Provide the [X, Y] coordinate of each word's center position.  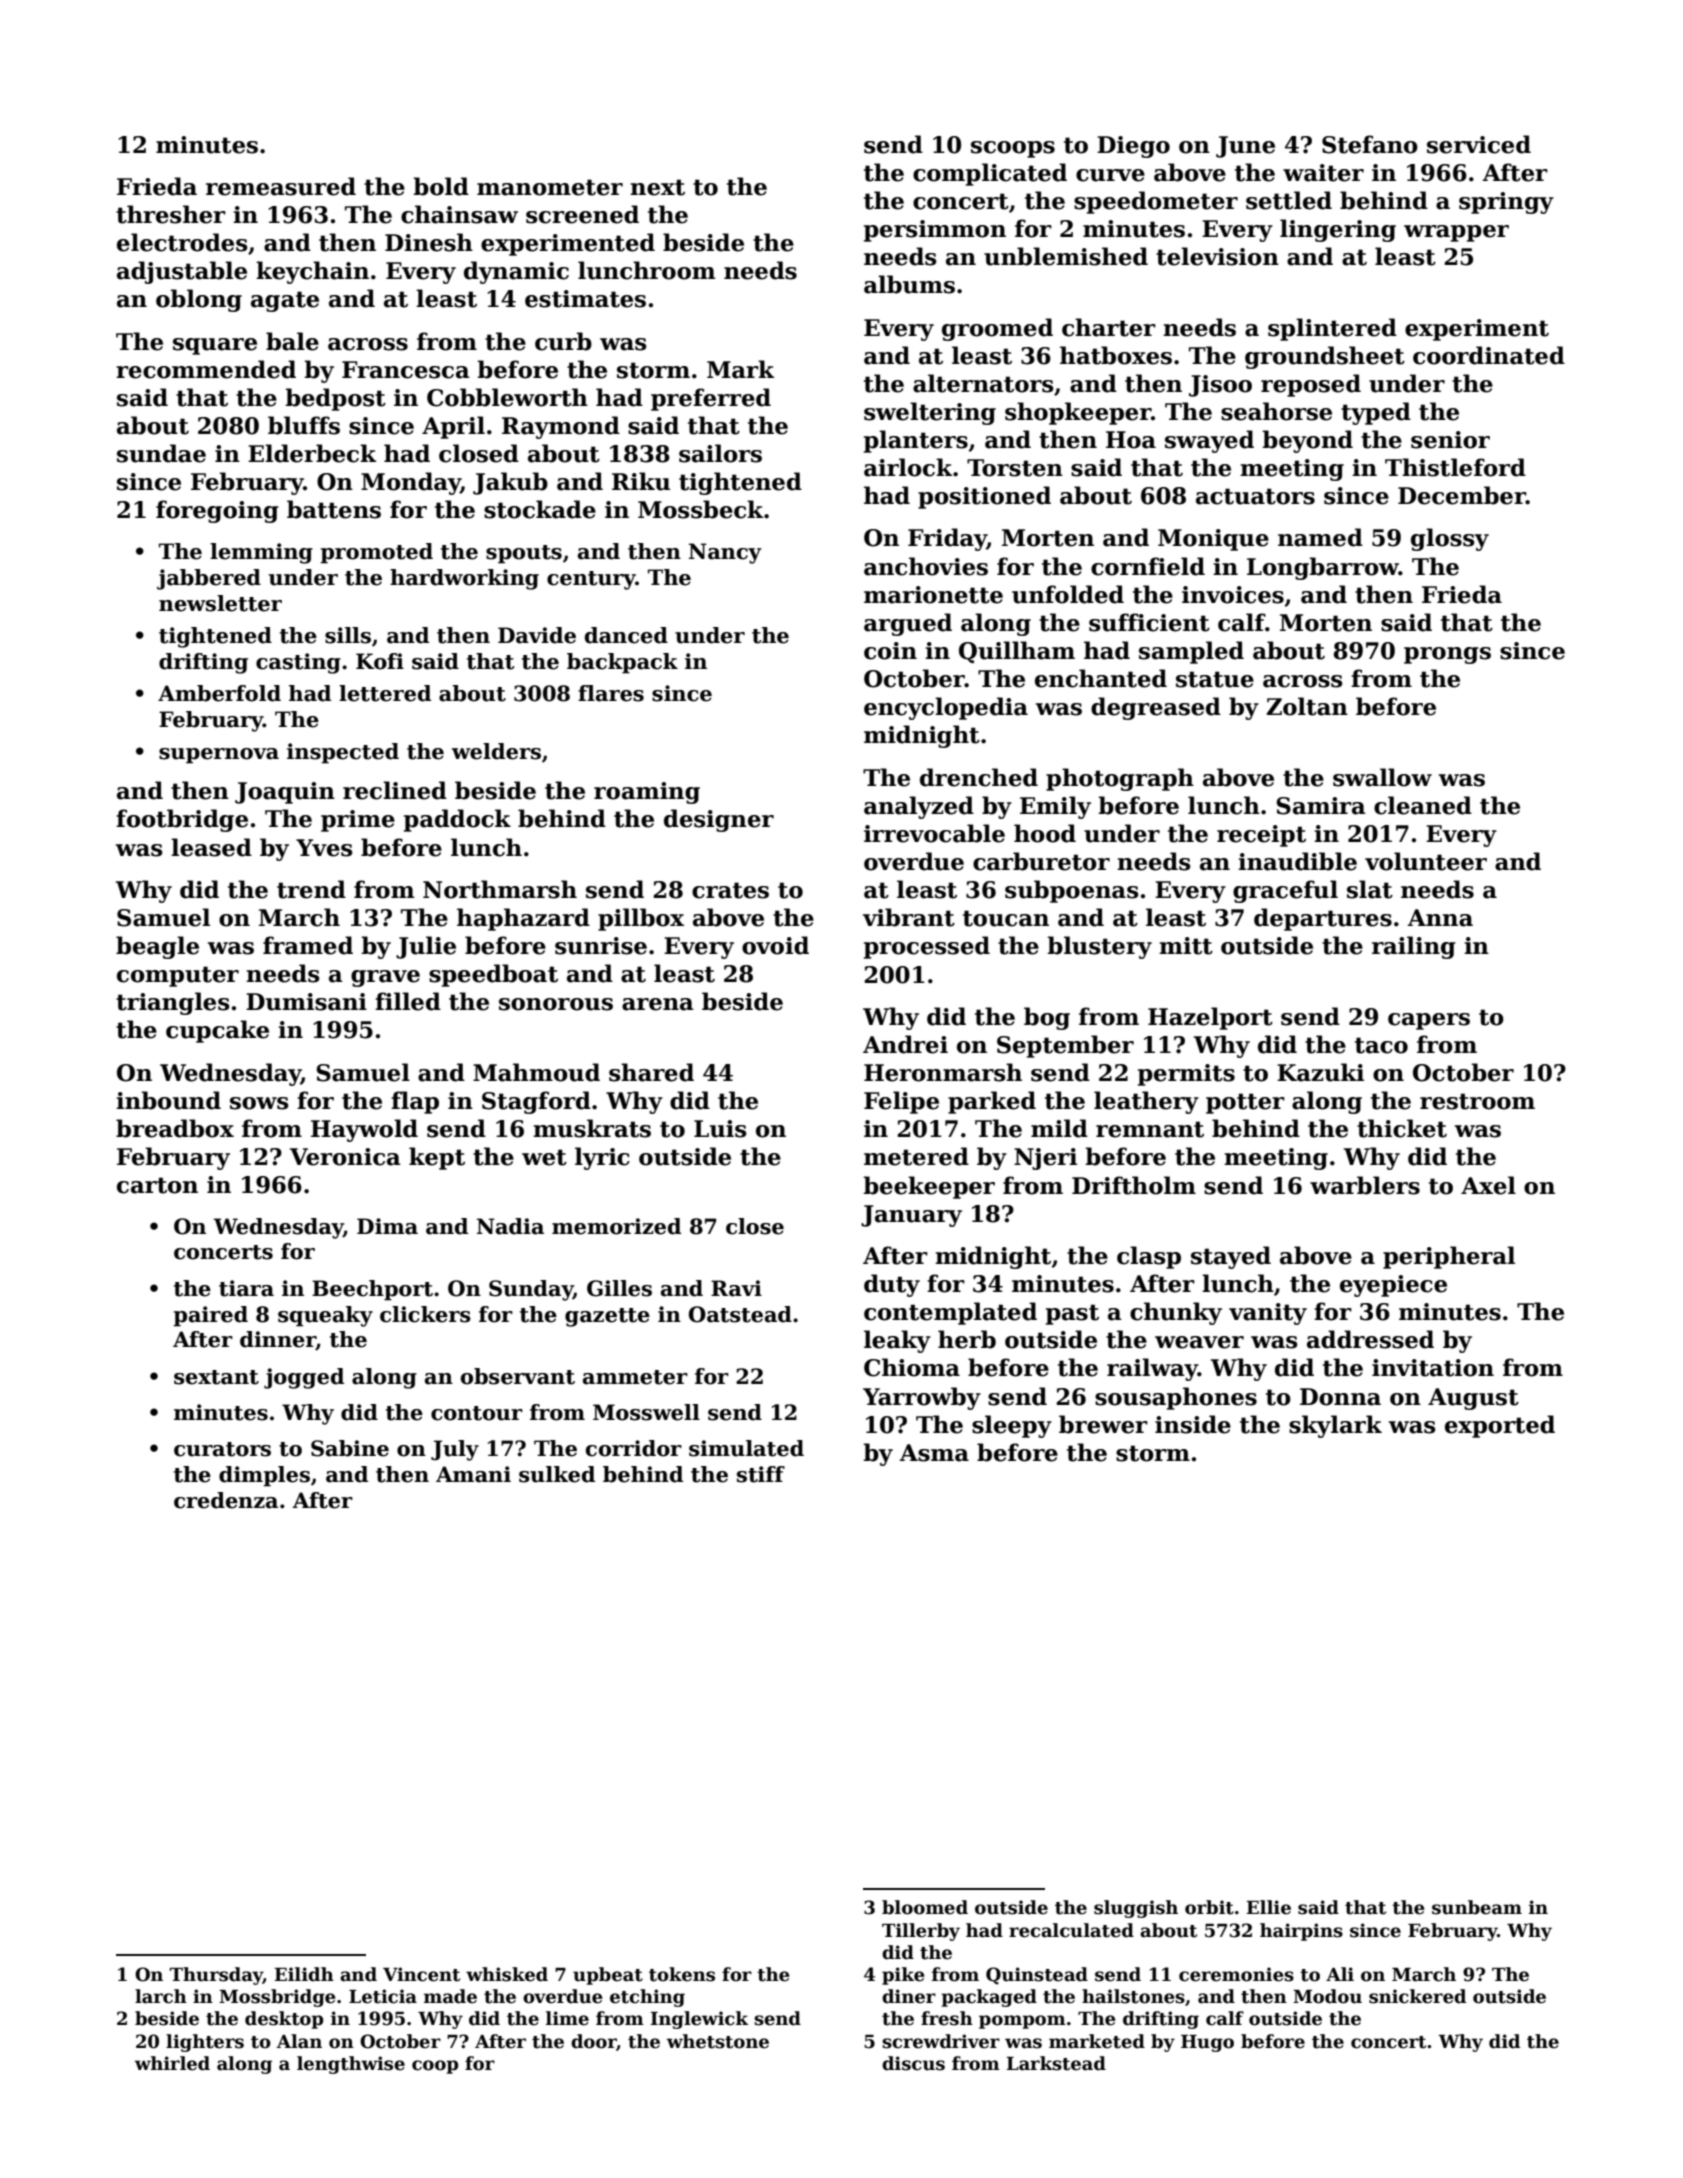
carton [157, 1185]
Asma [934, 1453]
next [657, 187]
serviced [1479, 144]
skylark [1335, 1426]
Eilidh [304, 1974]
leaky [897, 1341]
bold [441, 186]
